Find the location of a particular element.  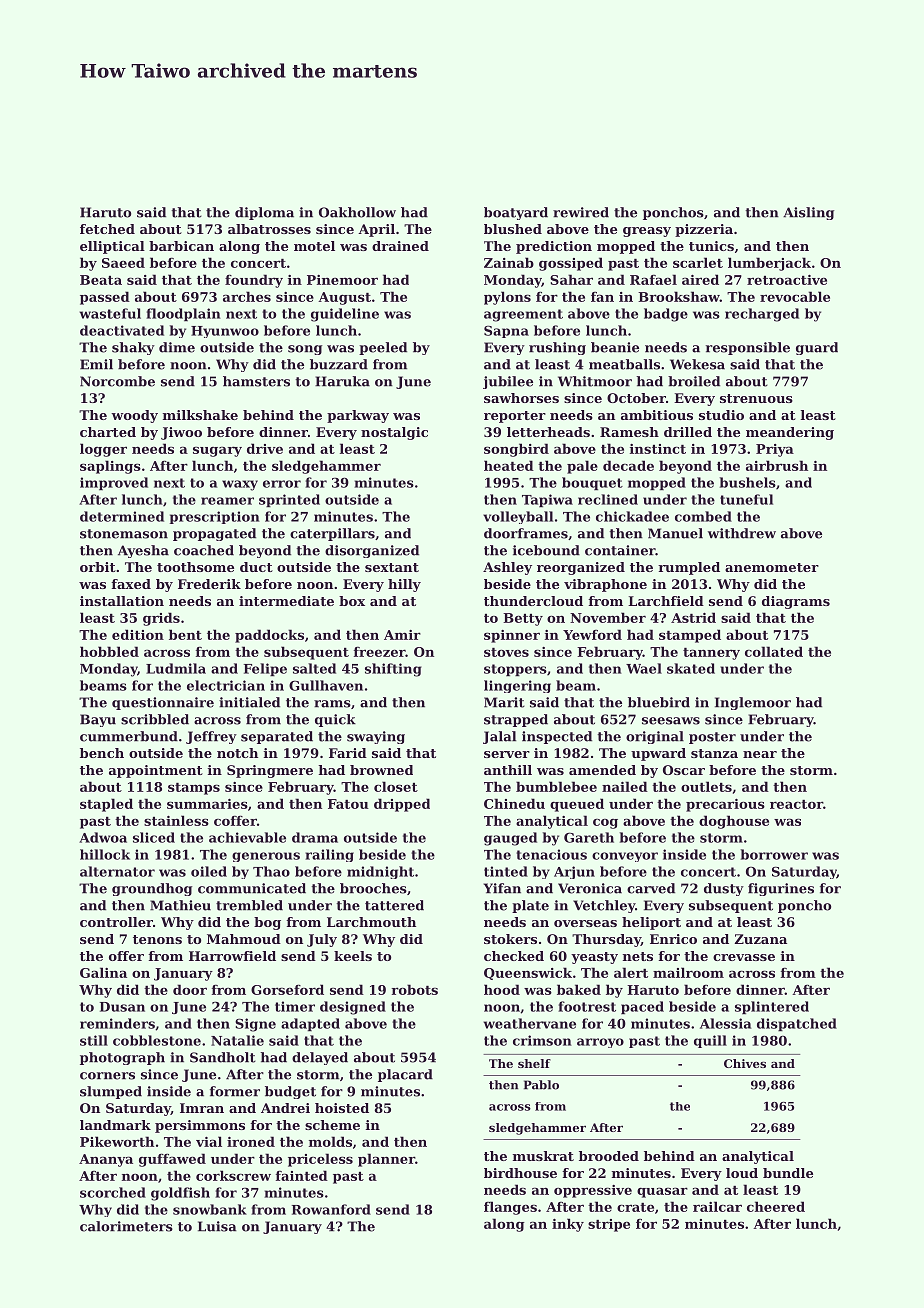

arches is located at coordinates (247, 296).
